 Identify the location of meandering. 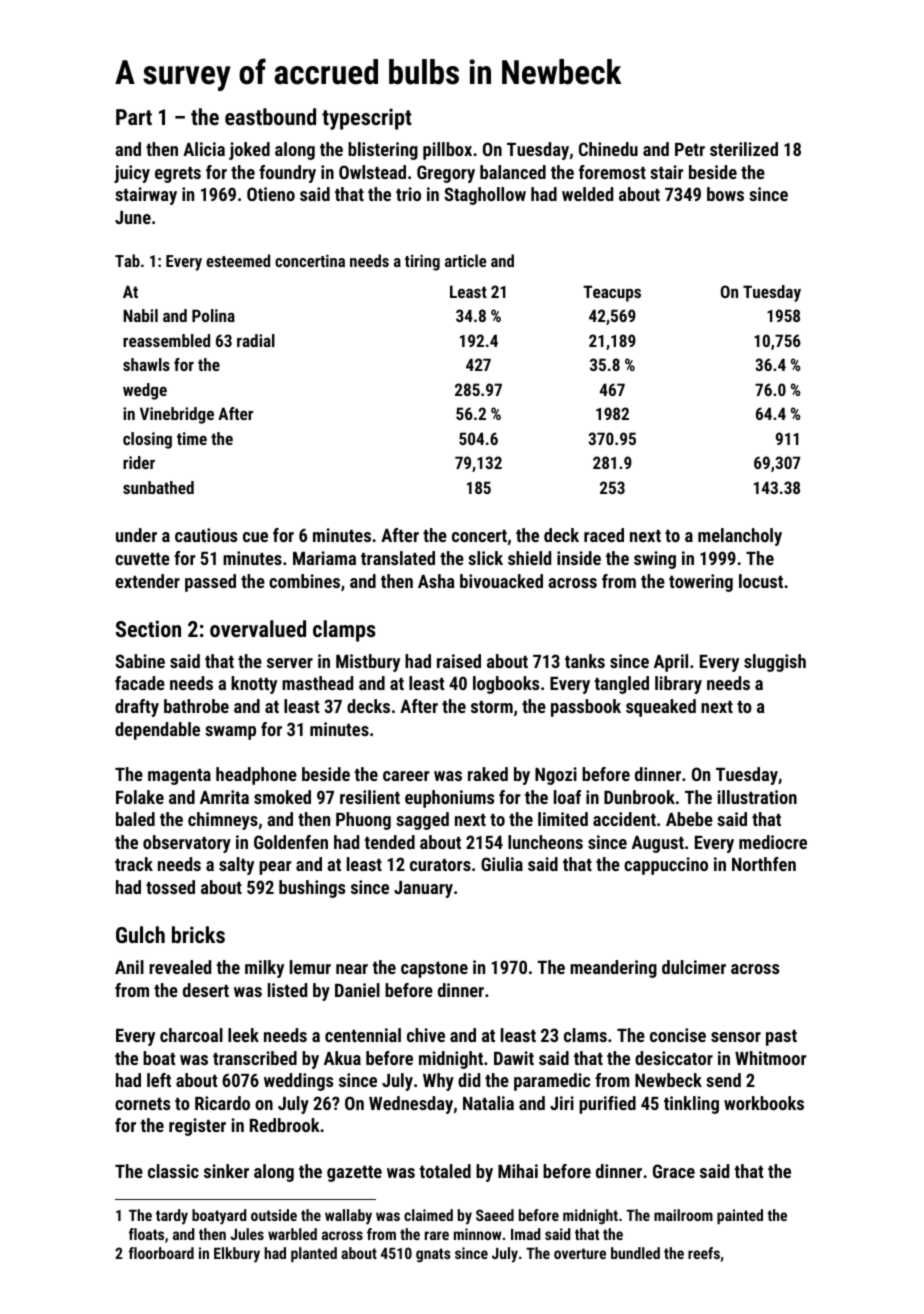
(613, 969).
